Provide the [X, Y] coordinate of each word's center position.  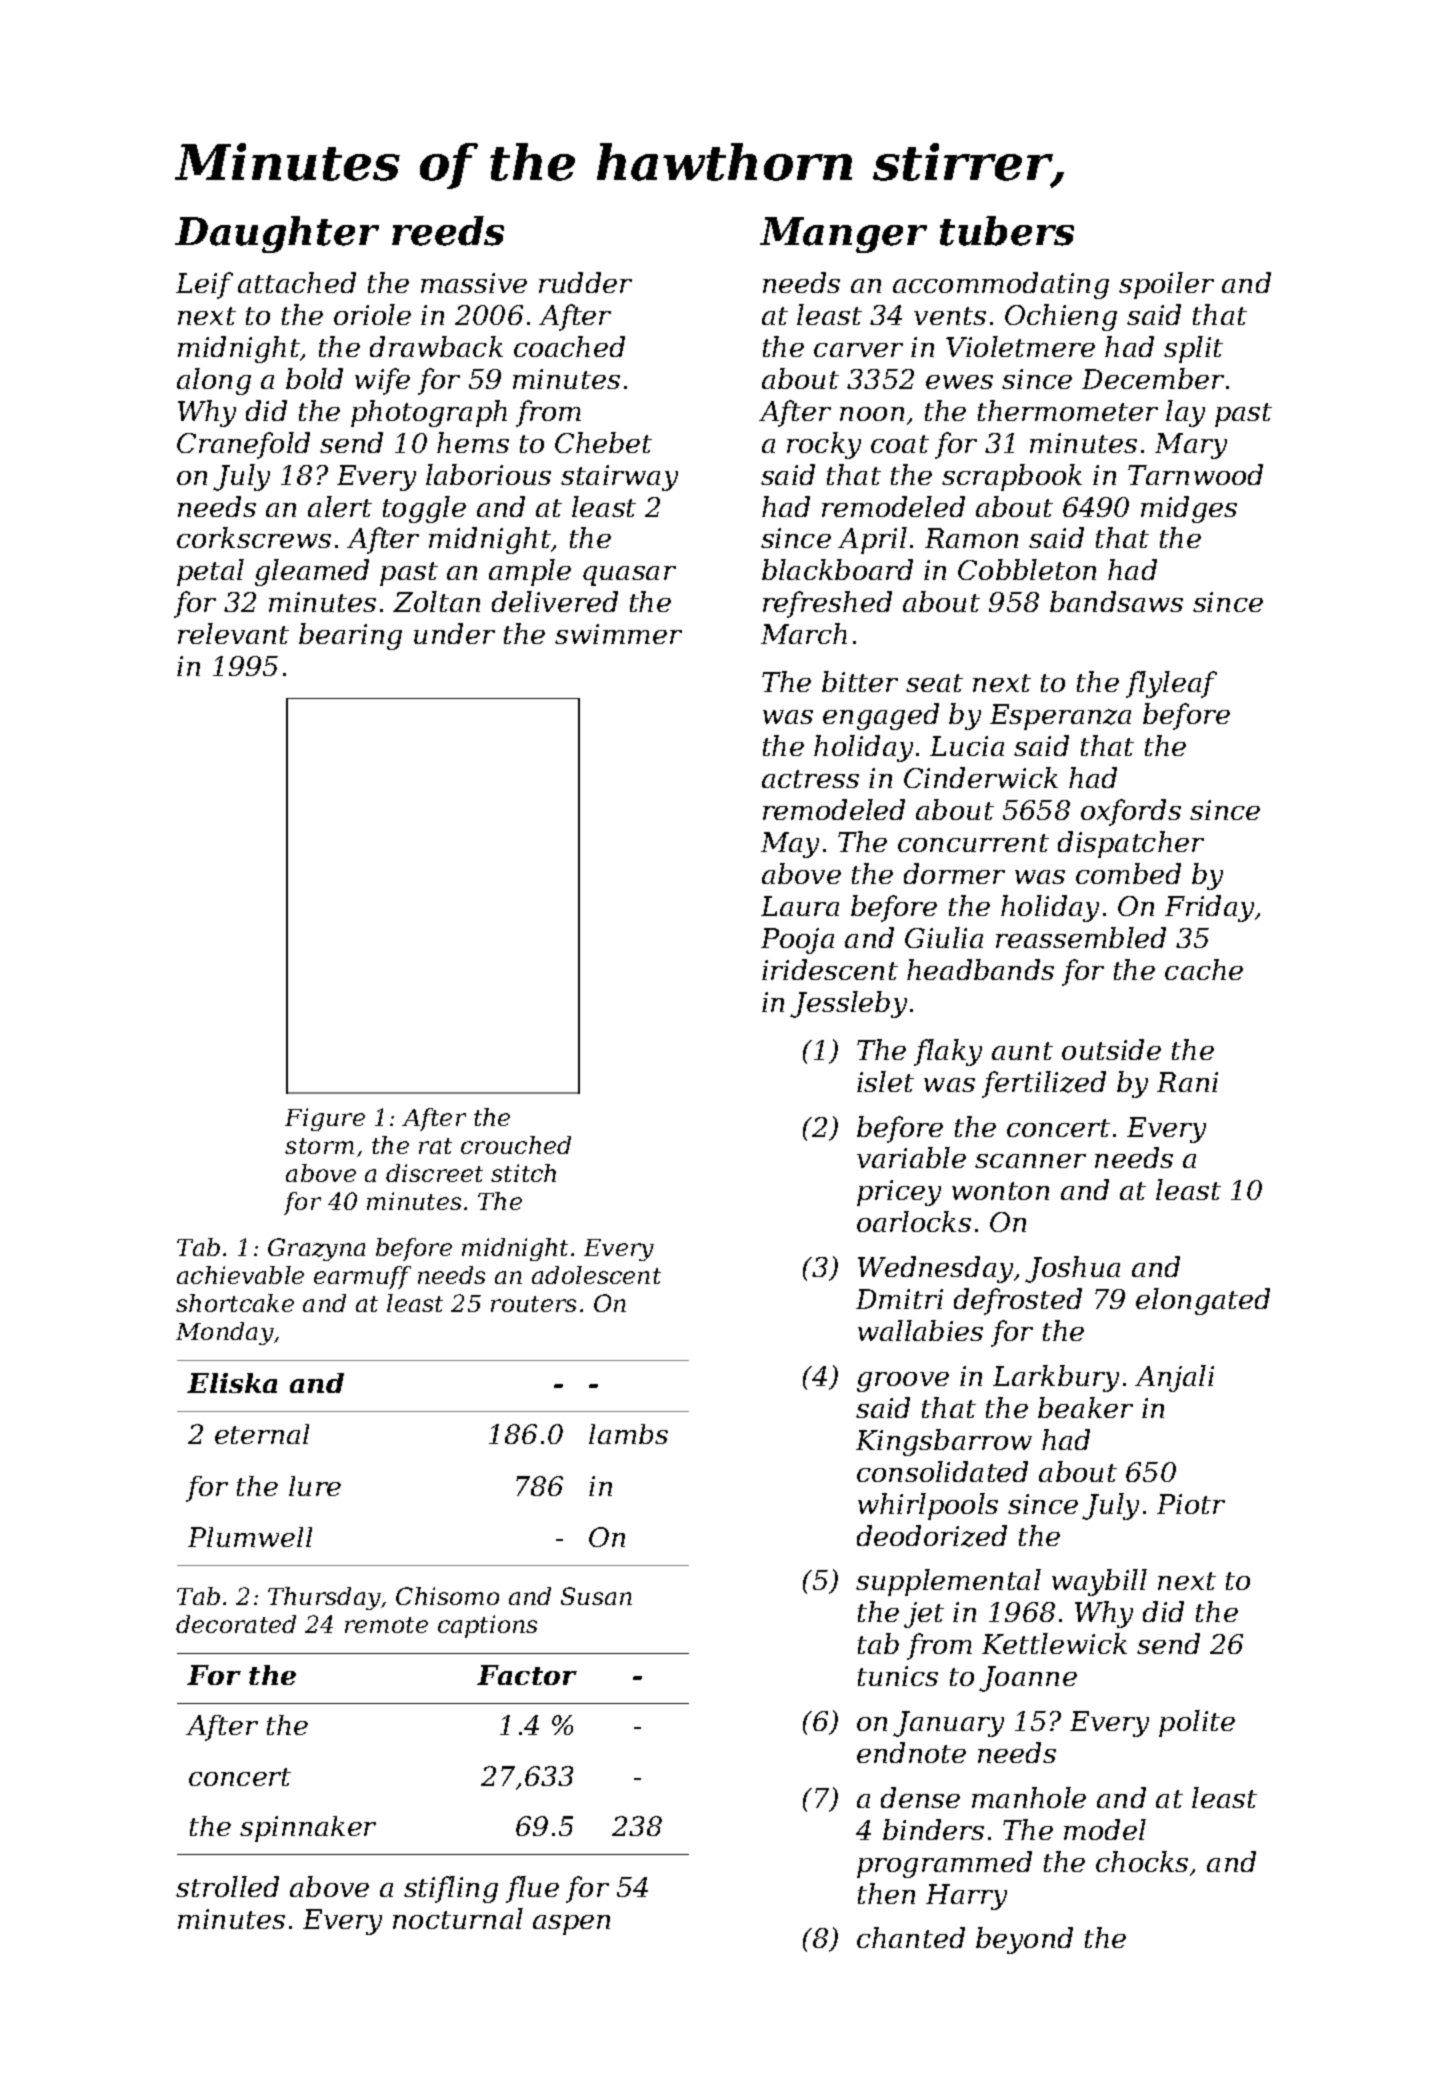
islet [885, 1081]
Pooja [797, 941]
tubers [1007, 231]
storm [319, 1146]
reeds [448, 231]
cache [1204, 969]
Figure [325, 1119]
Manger [843, 235]
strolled [227, 1886]
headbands [980, 969]
